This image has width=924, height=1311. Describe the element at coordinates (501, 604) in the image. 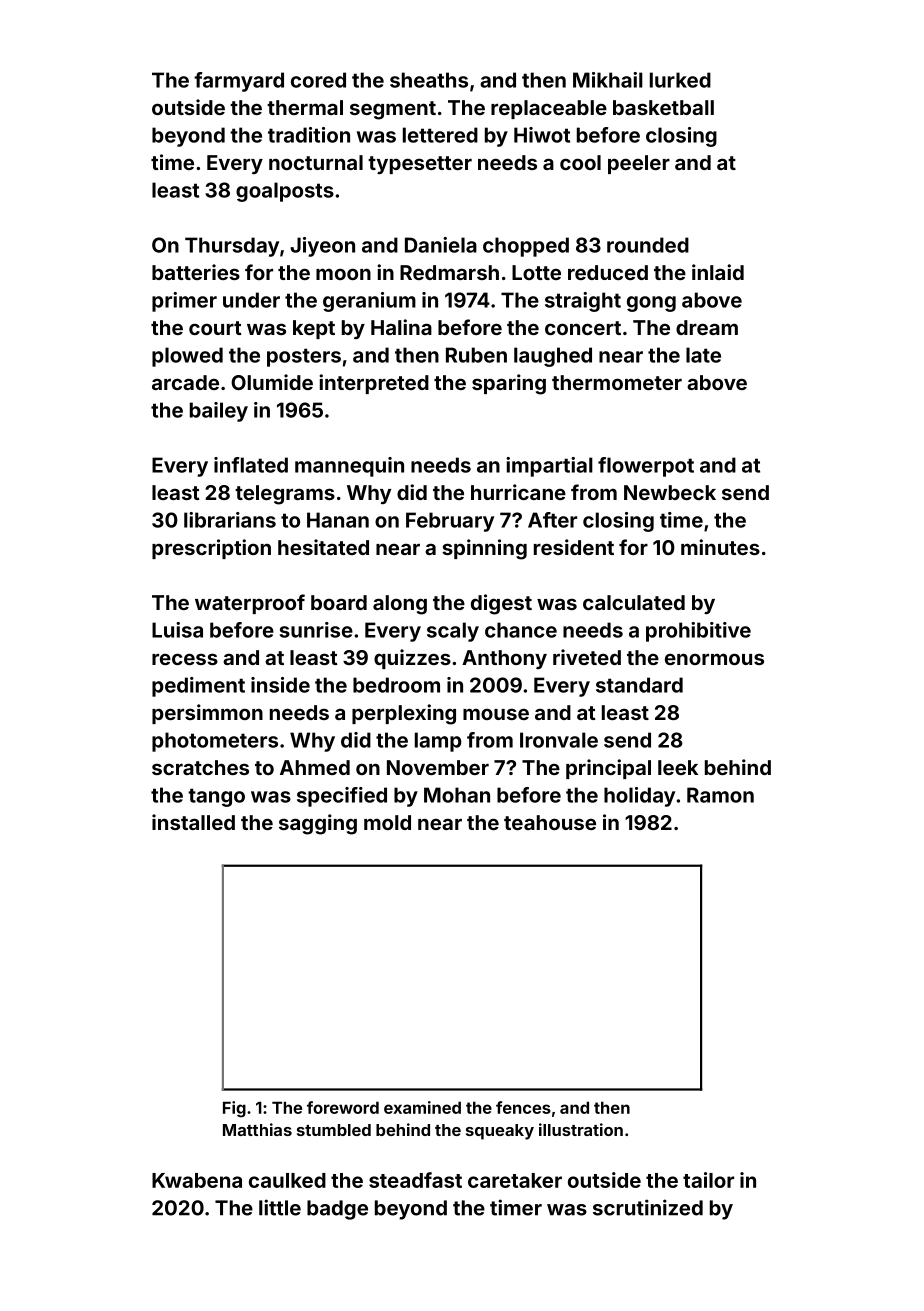

I see `digest` at that location.
